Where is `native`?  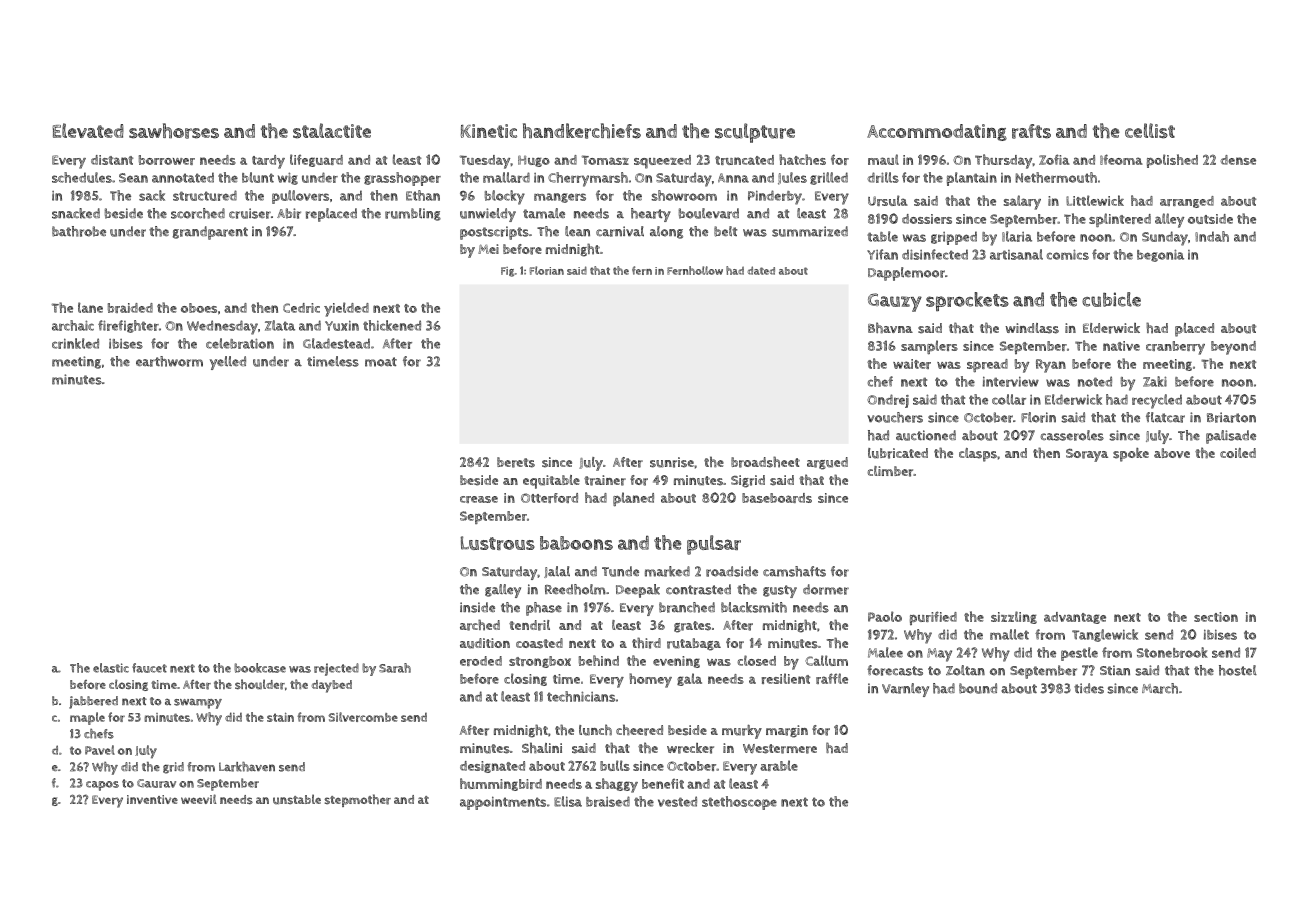 native is located at coordinates (1121, 346).
